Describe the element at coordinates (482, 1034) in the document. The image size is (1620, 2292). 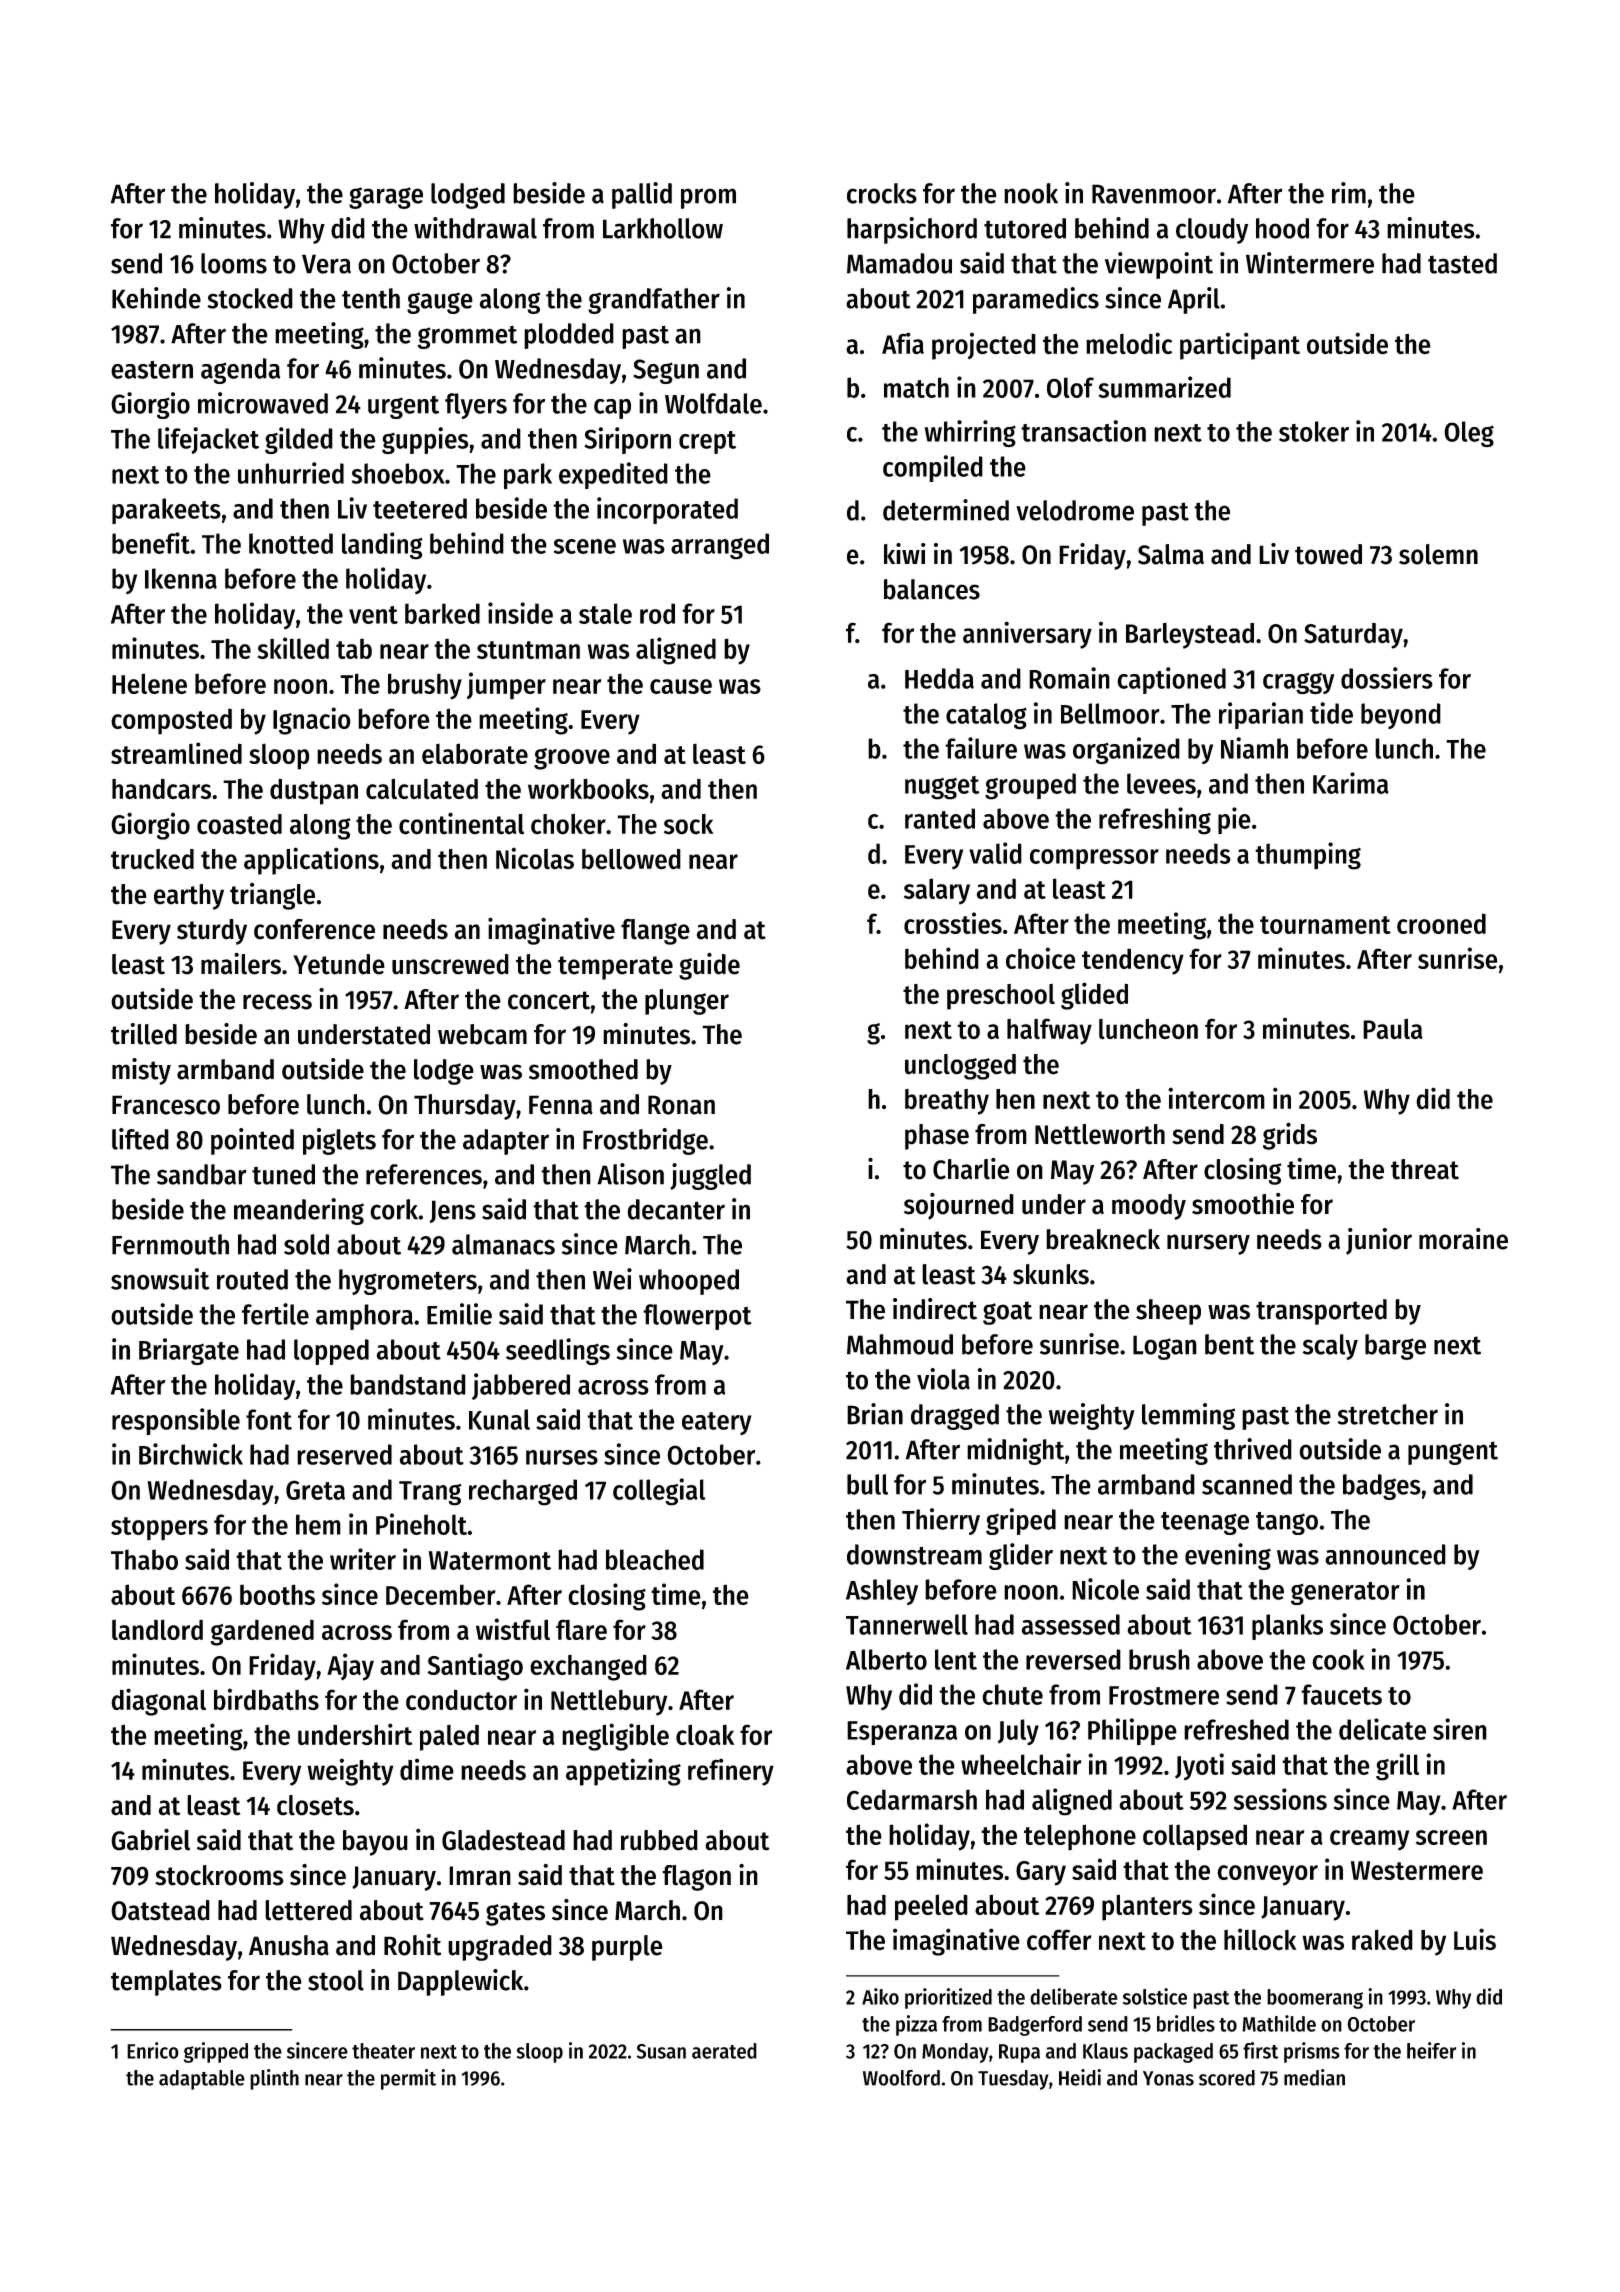
I see `webcam` at that location.
